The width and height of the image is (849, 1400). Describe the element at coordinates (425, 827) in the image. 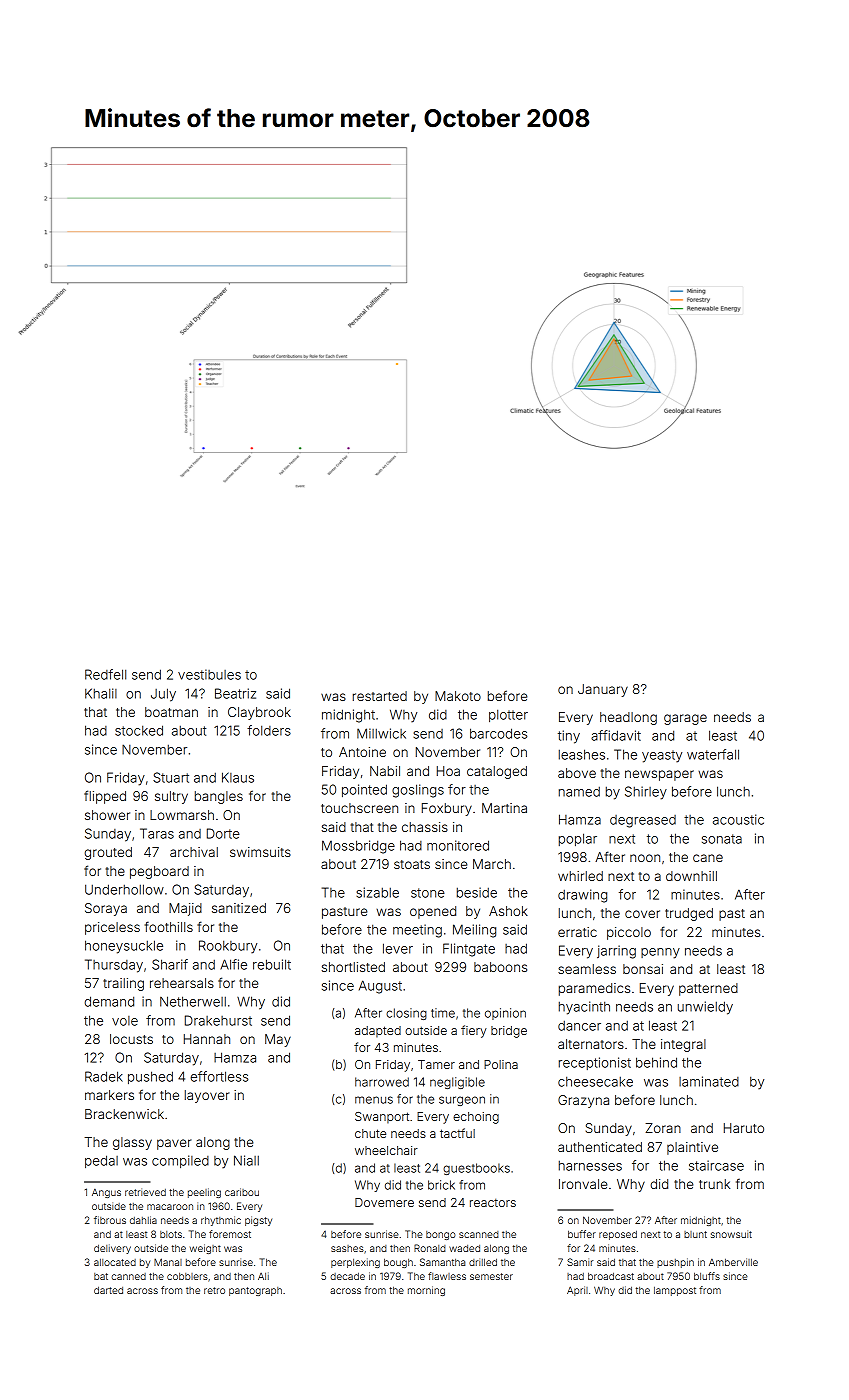

I see `chassis` at that location.
